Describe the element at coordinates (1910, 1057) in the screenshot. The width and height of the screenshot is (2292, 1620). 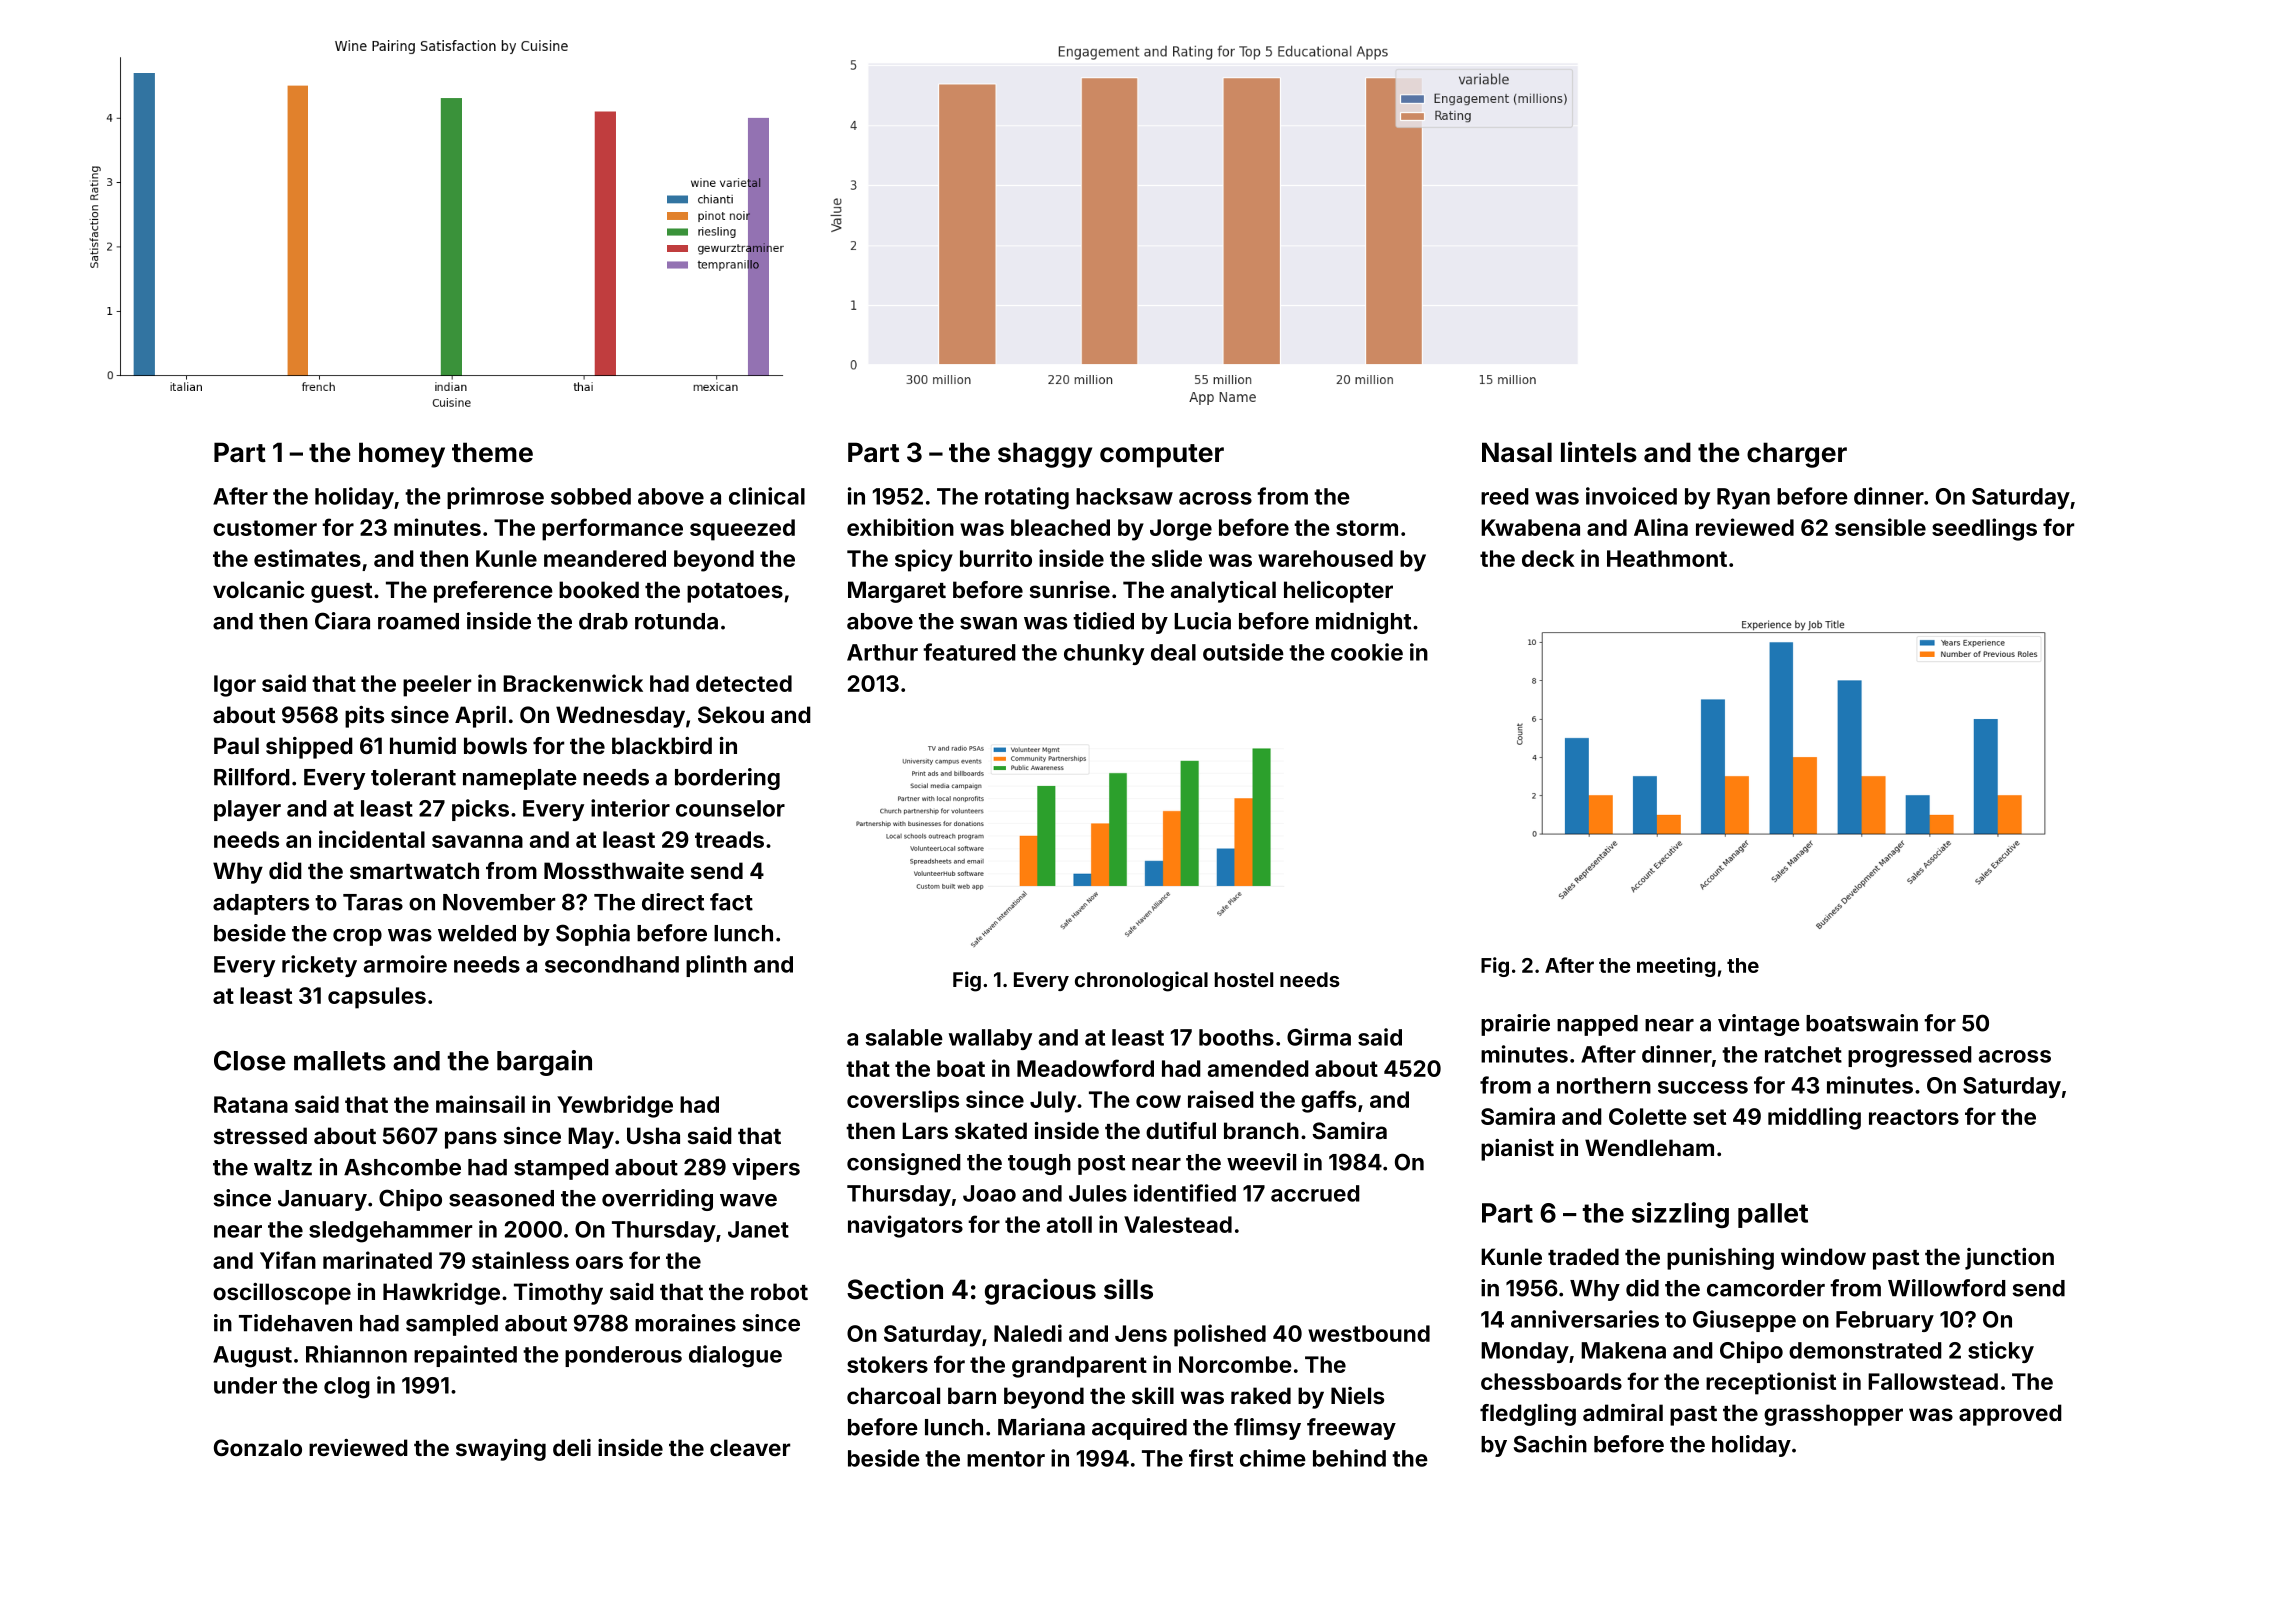
I see `progressed` at that location.
